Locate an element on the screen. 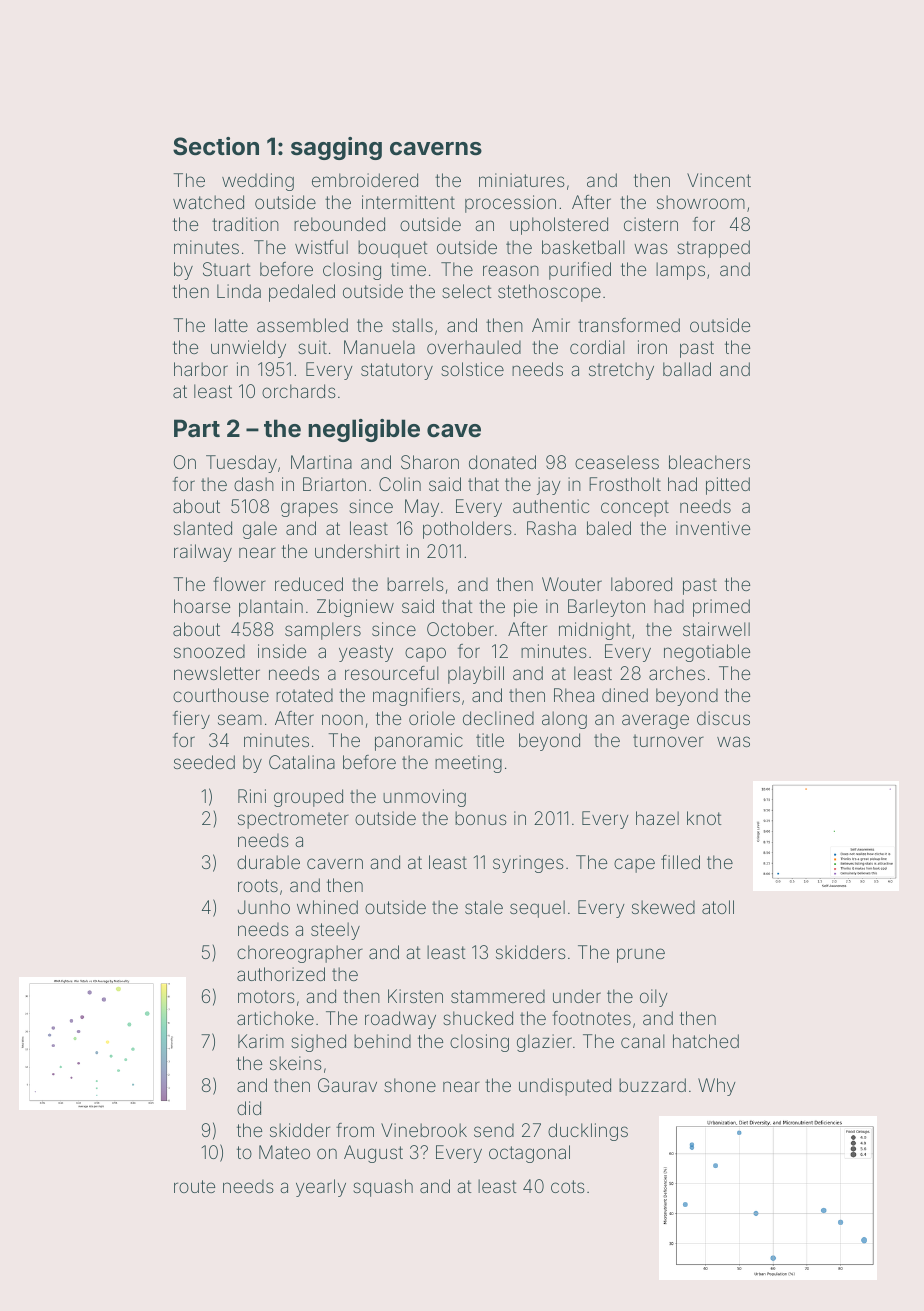 The height and width of the screenshot is (1311, 924). route is located at coordinates (194, 1186).
